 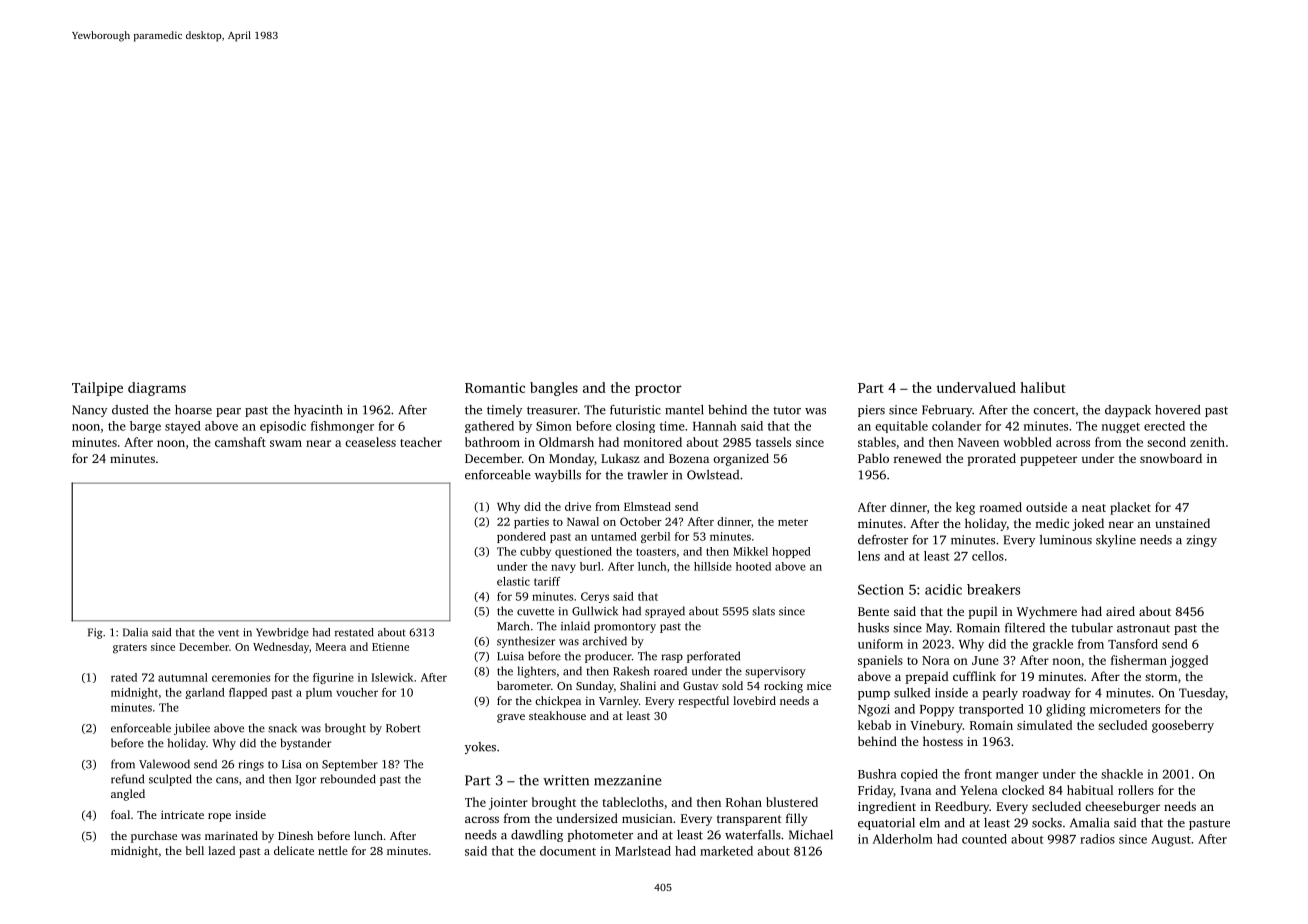 I want to click on February, so click(x=947, y=411).
